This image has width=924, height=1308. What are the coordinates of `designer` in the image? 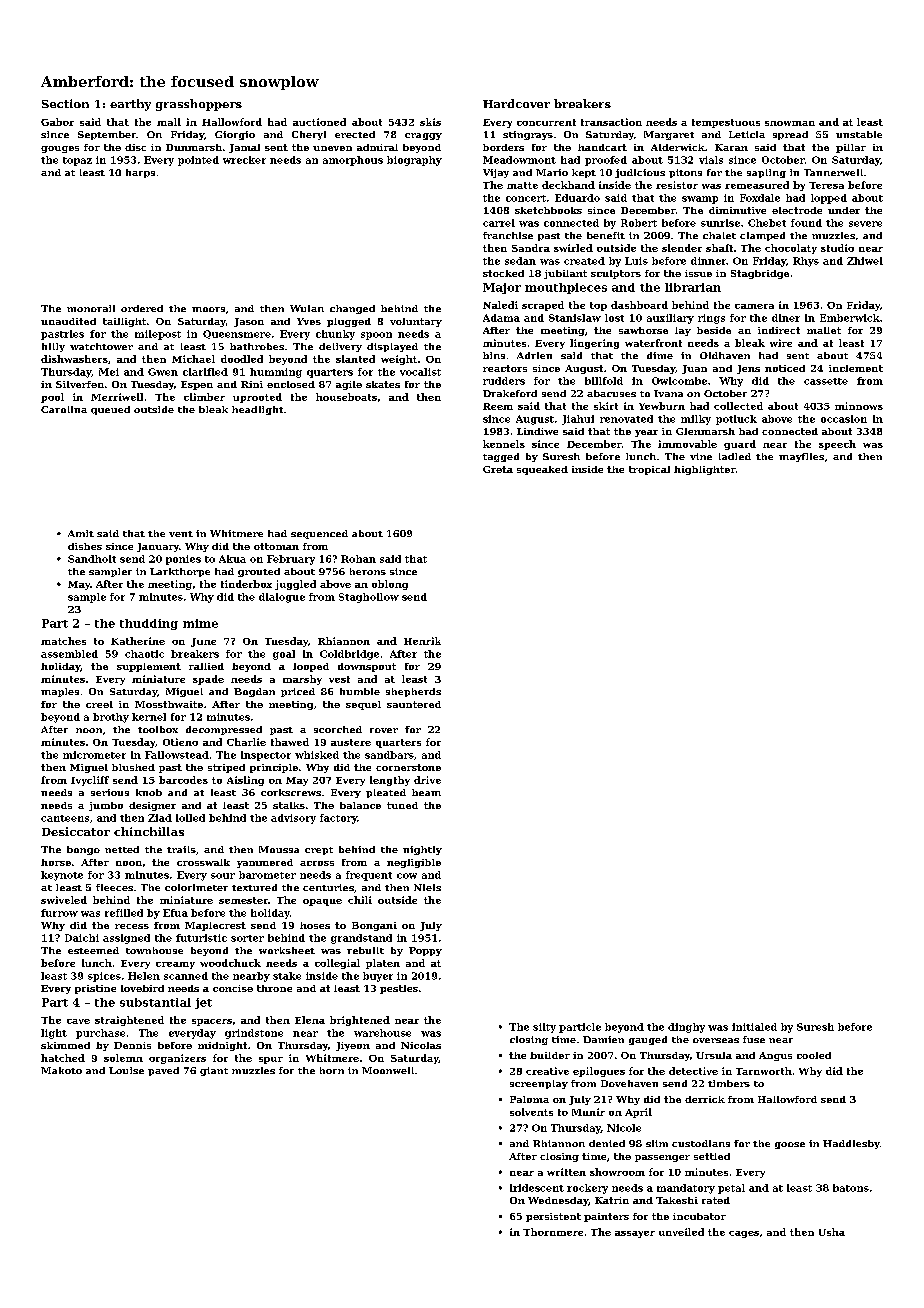 It's located at (152, 806).
